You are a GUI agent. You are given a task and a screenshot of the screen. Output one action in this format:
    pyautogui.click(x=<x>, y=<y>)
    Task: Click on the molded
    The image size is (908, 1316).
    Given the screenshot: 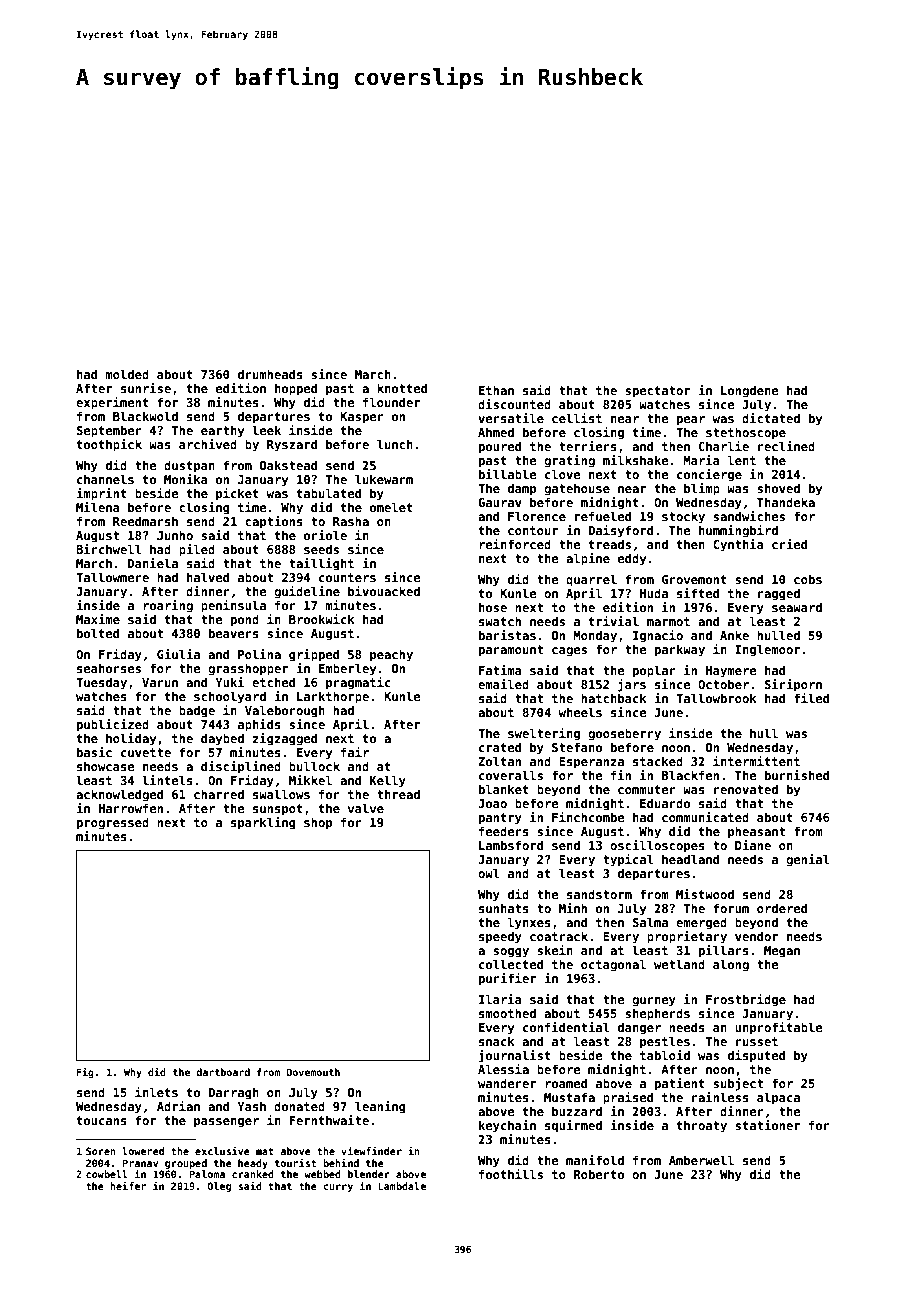 What is the action you would take?
    pyautogui.click(x=127, y=374)
